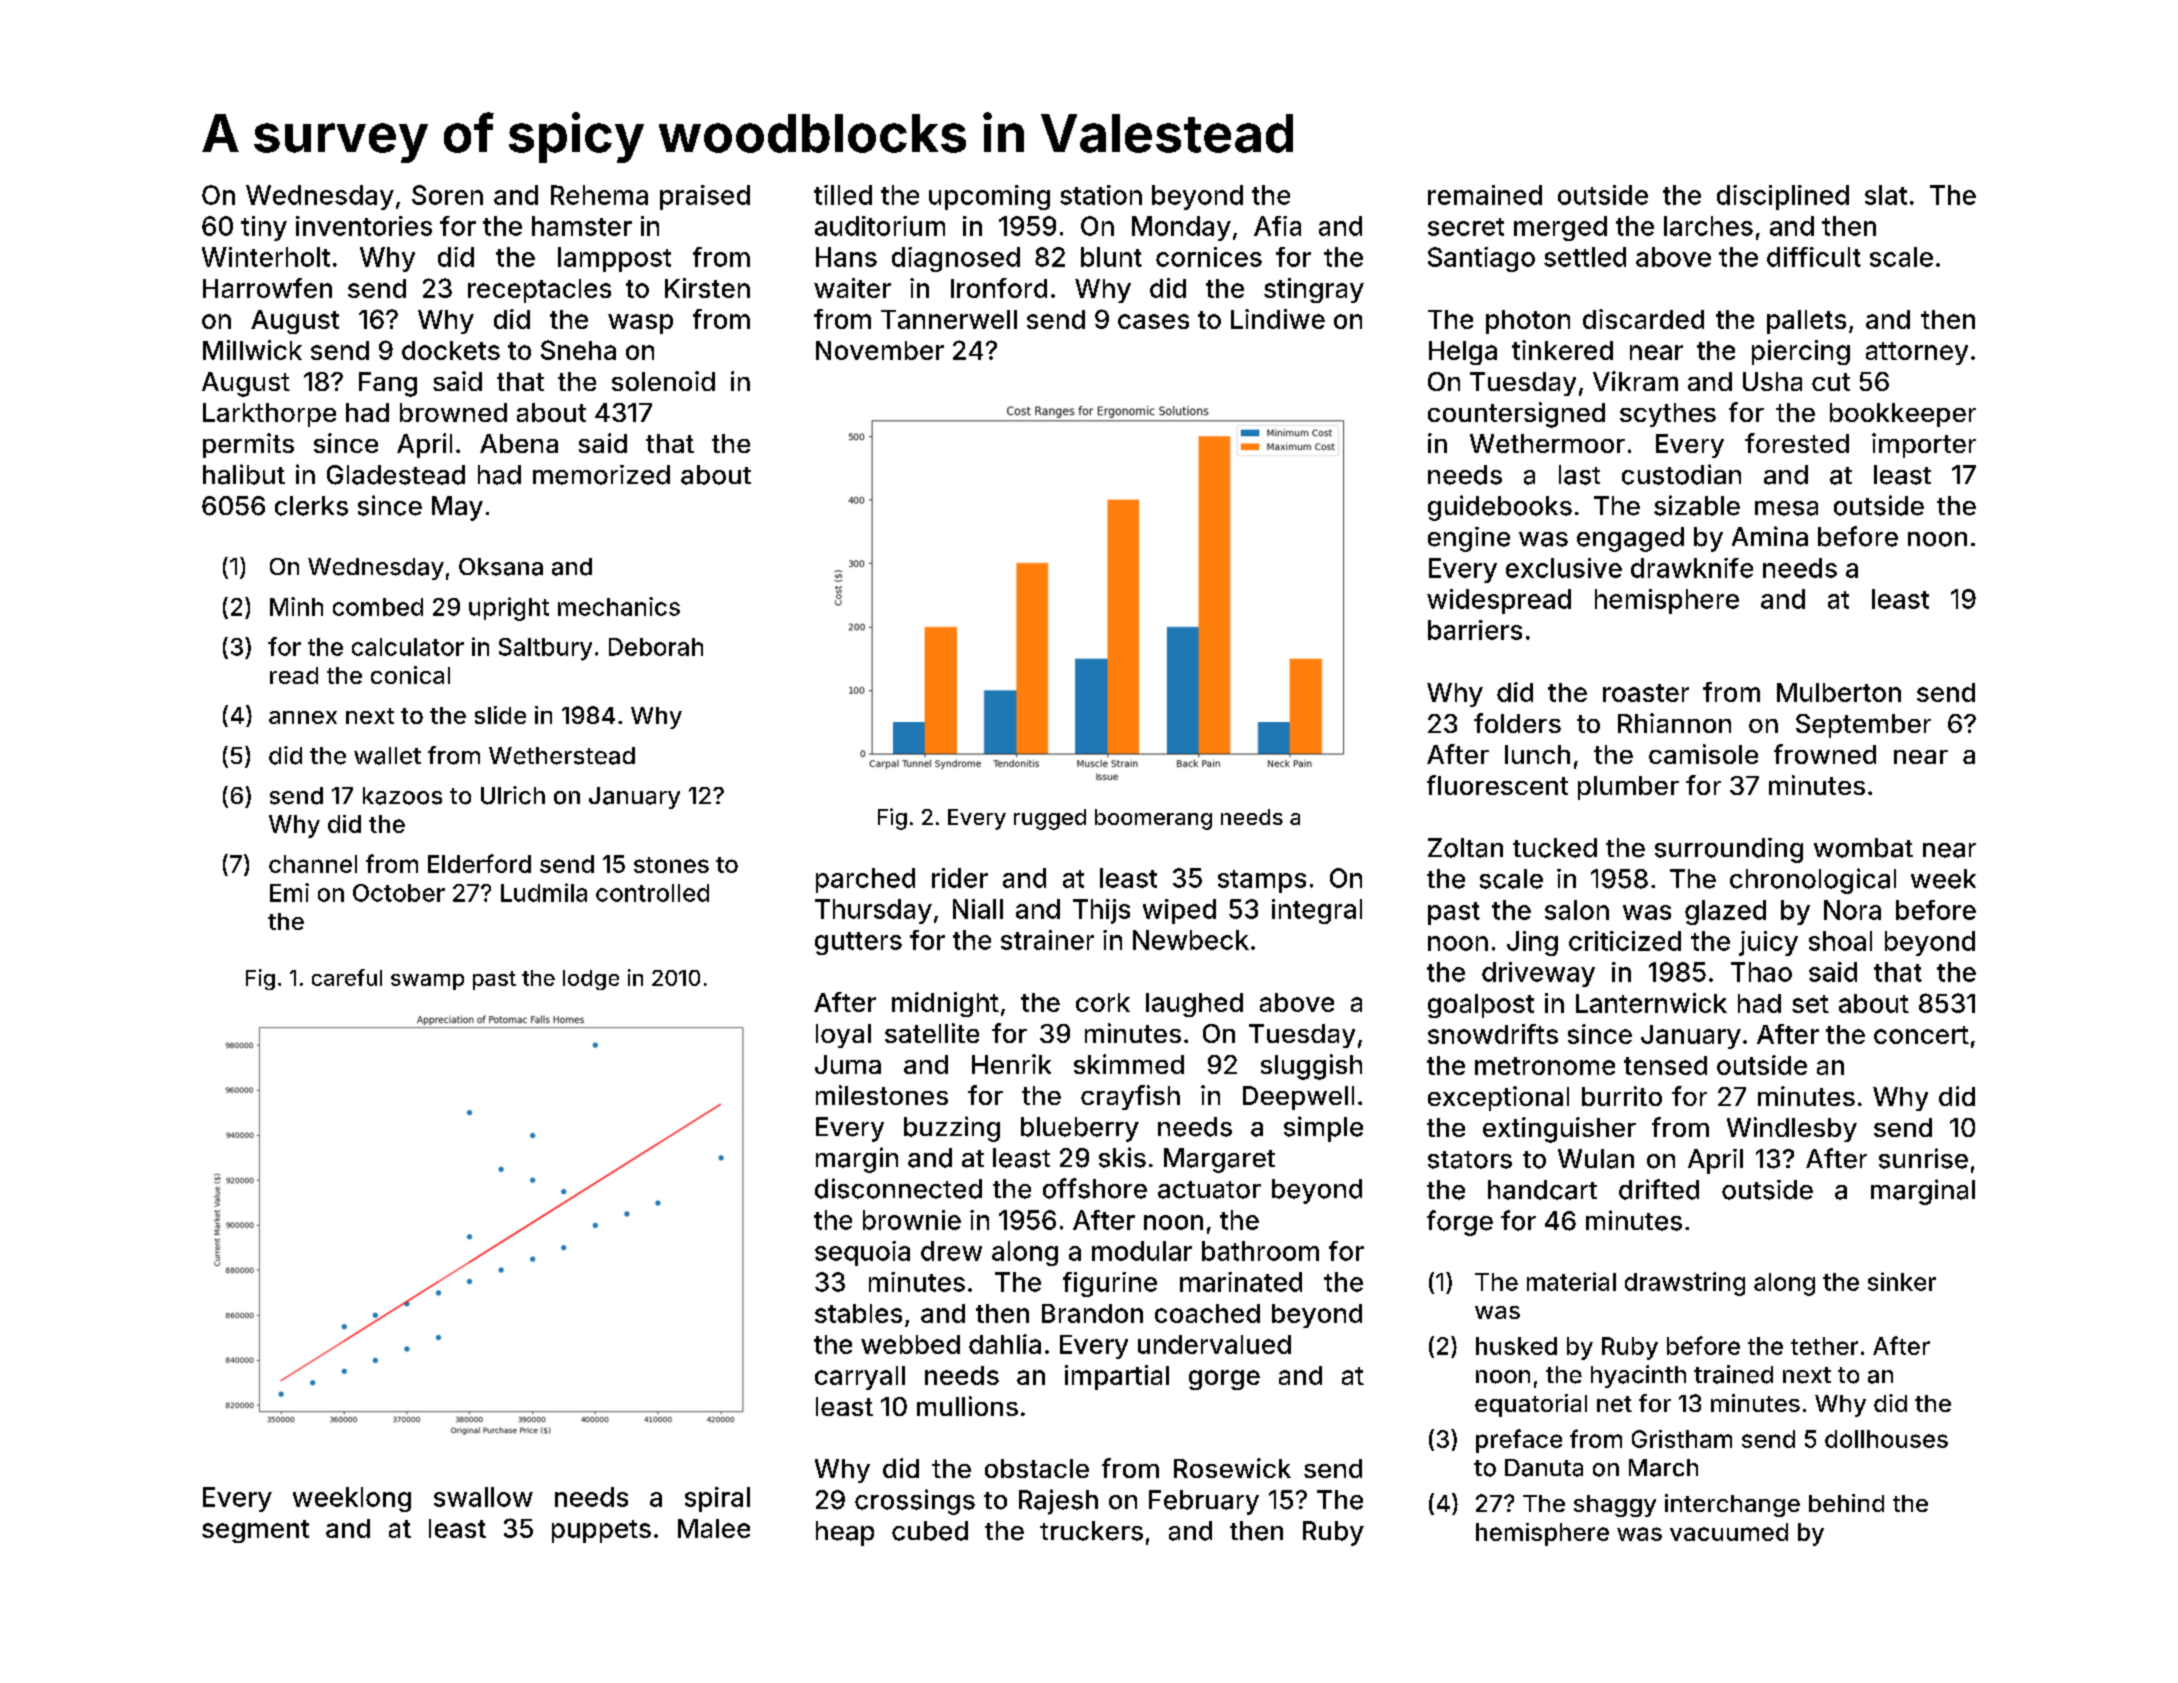  I want to click on remained, so click(1485, 195).
